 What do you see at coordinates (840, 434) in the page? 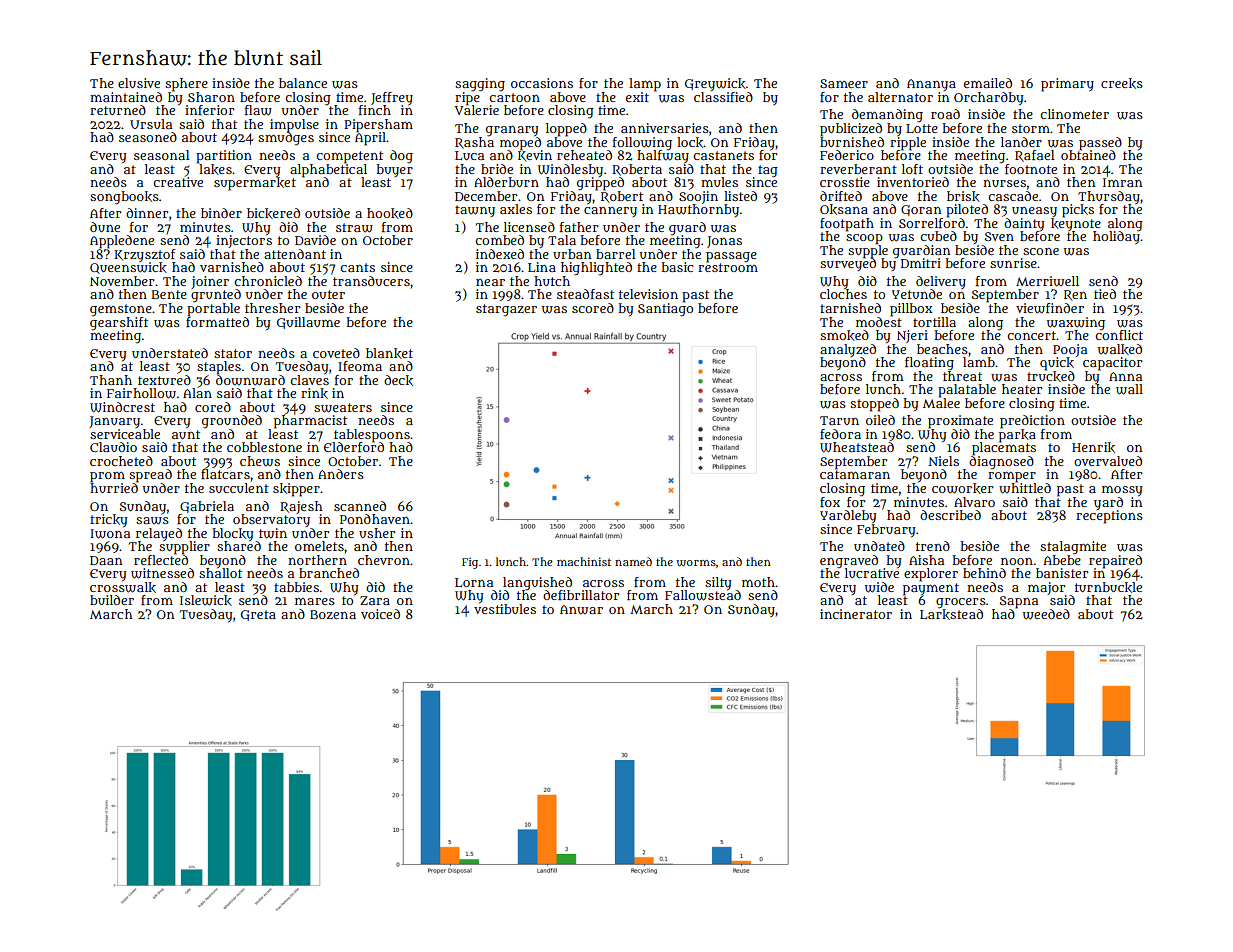
I see `fedora` at bounding box center [840, 434].
